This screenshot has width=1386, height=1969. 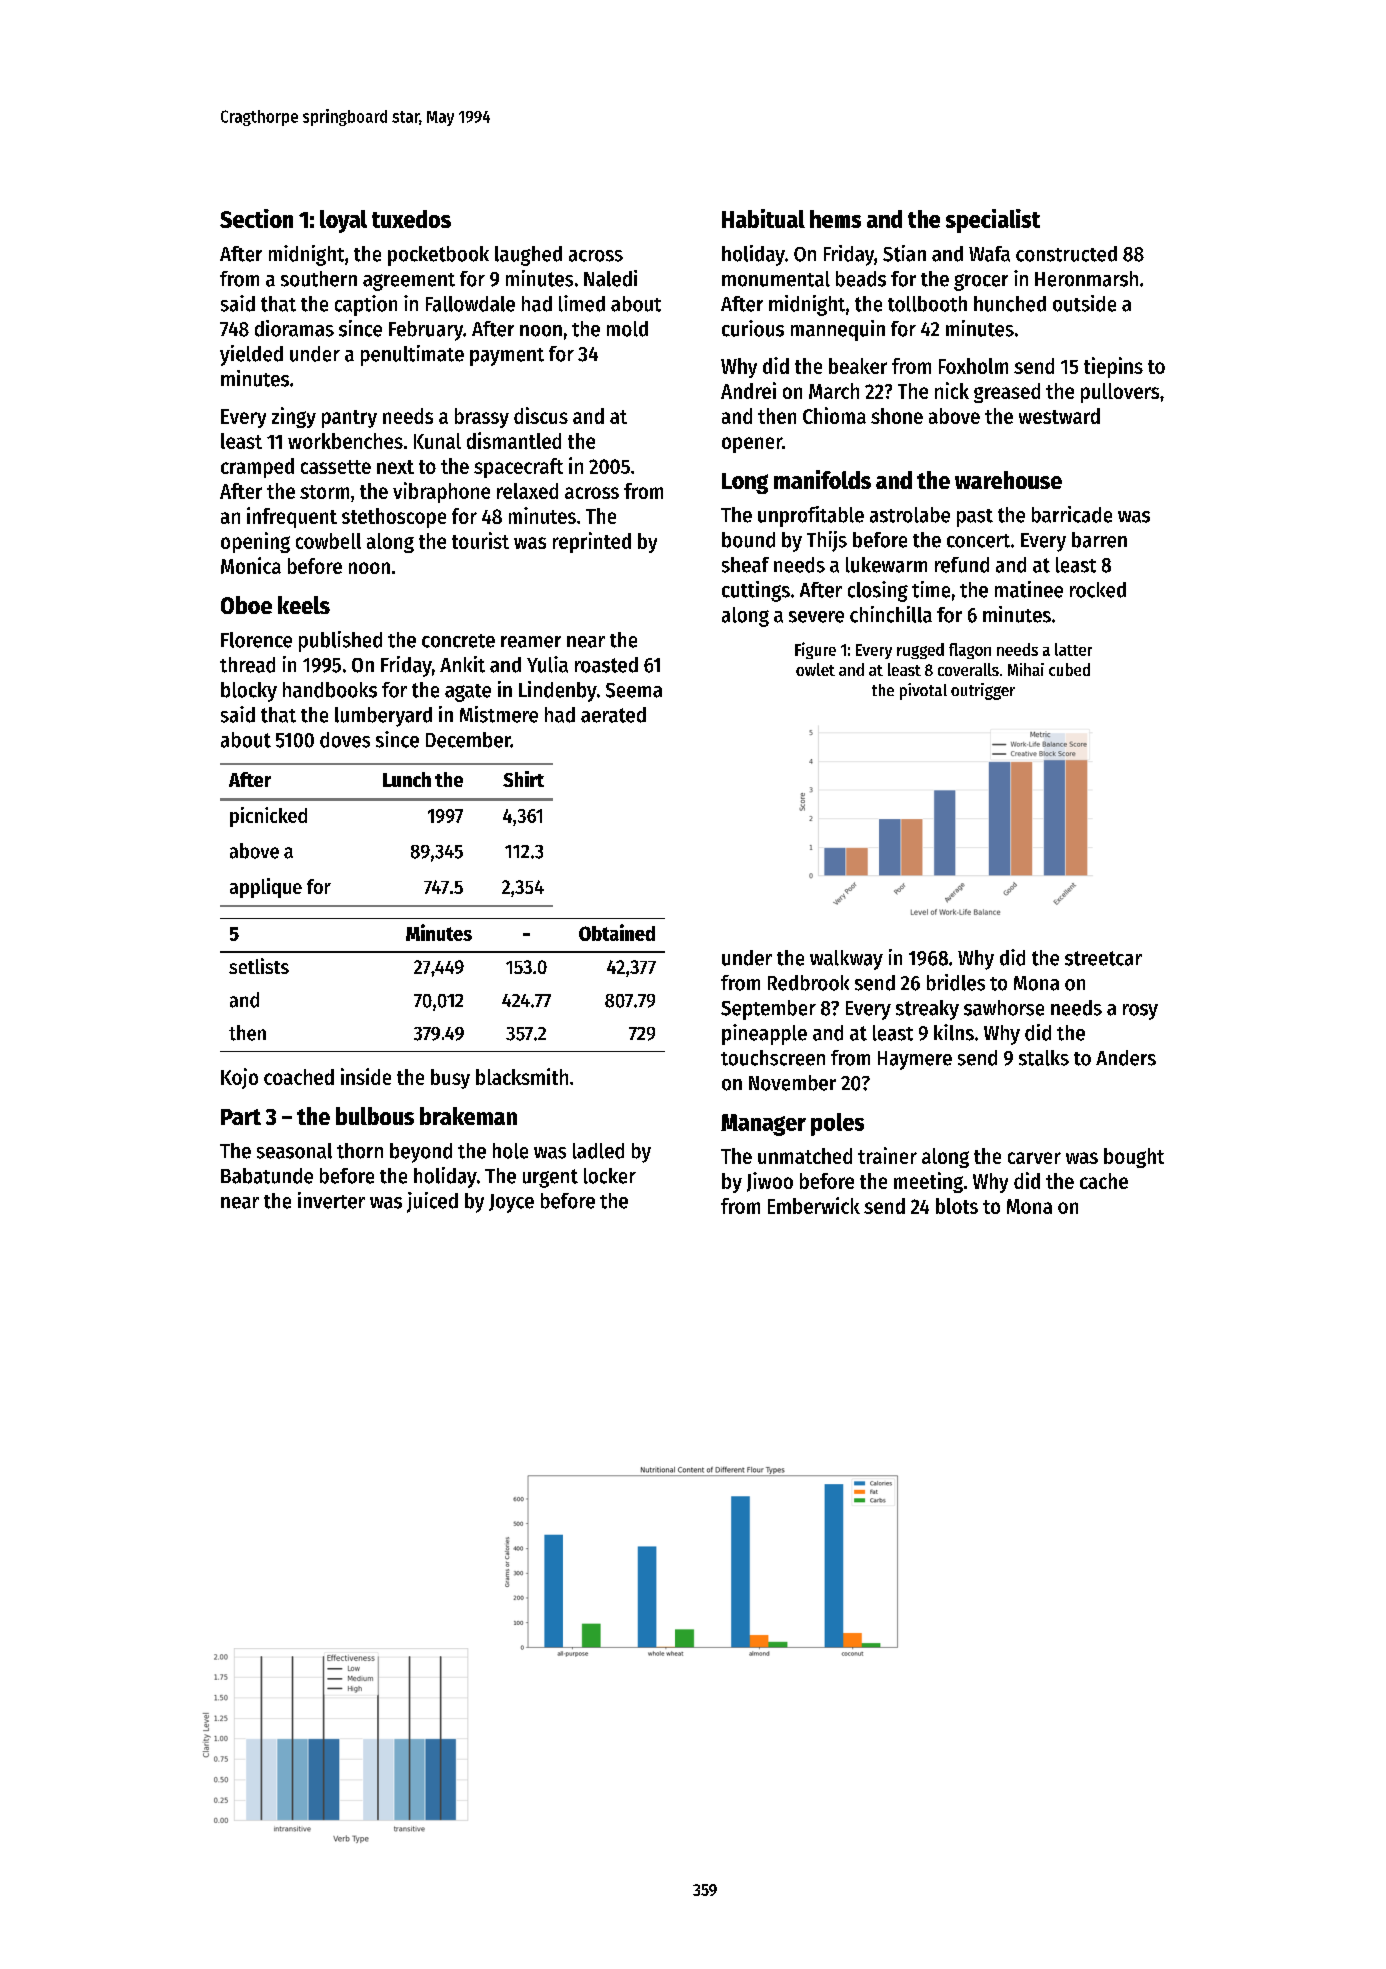 I want to click on specialist, so click(x=993, y=221).
